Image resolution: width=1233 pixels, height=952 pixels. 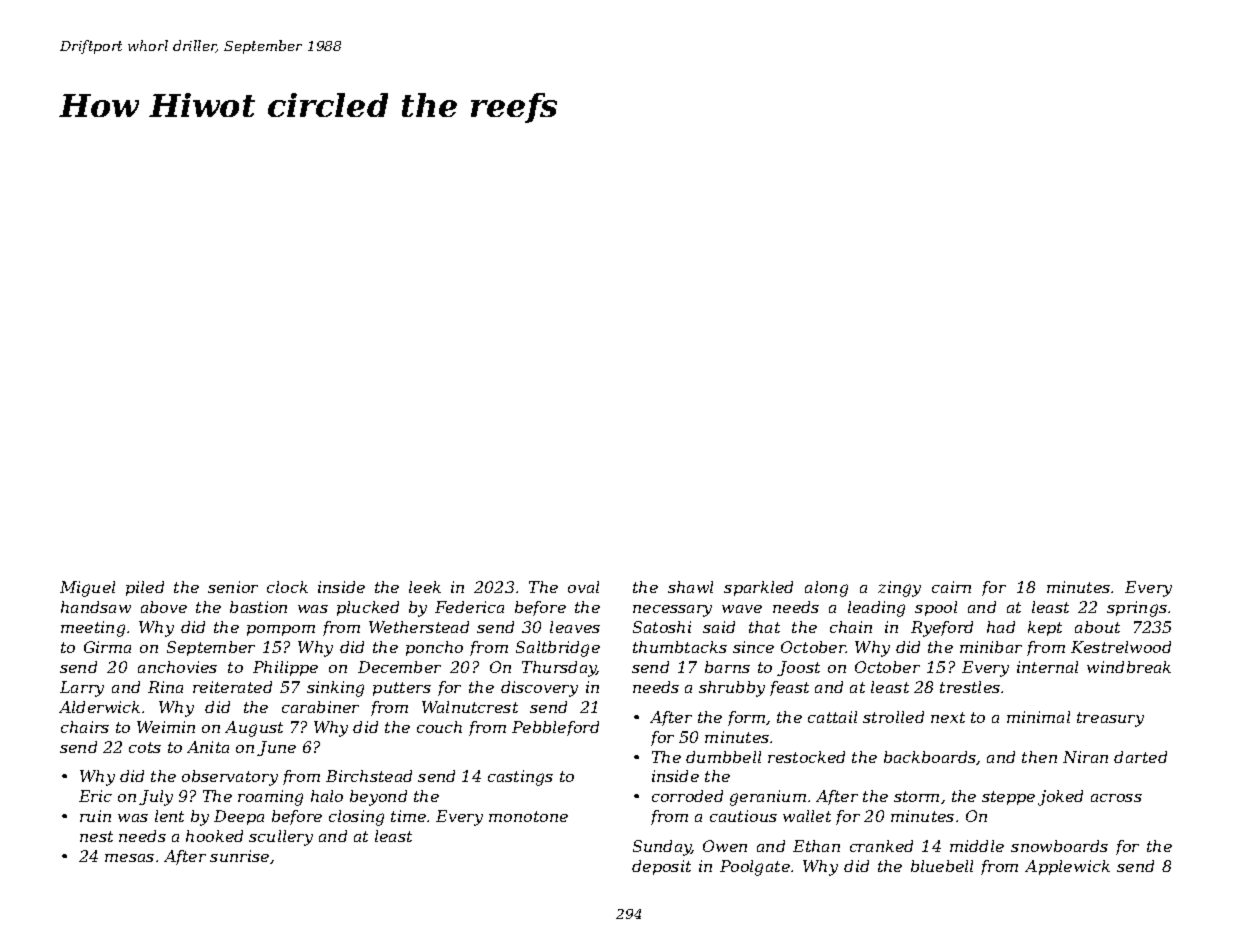 I want to click on sunrise, so click(x=239, y=856).
